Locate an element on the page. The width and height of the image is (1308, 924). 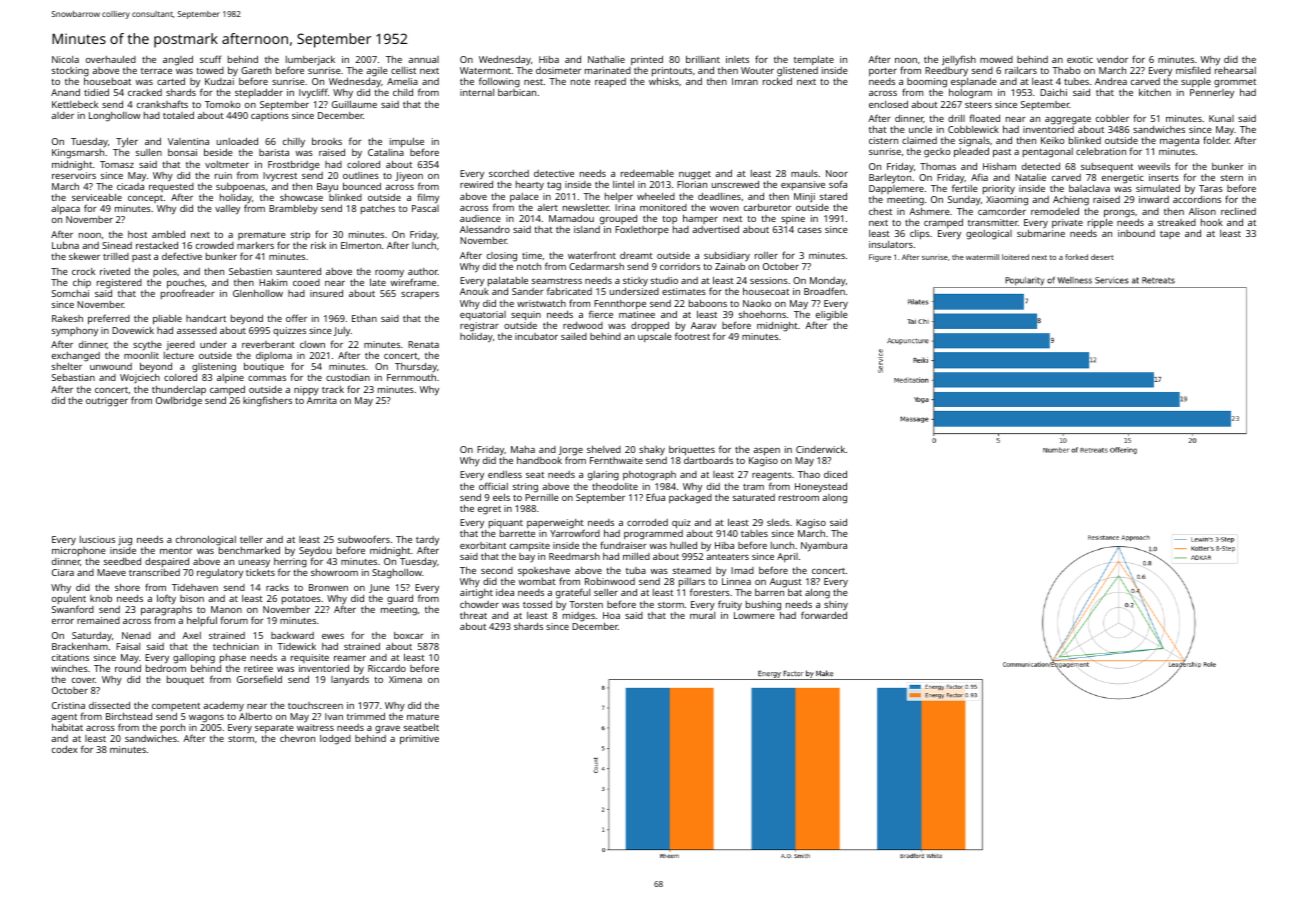
Elmerton is located at coordinates (361, 245).
